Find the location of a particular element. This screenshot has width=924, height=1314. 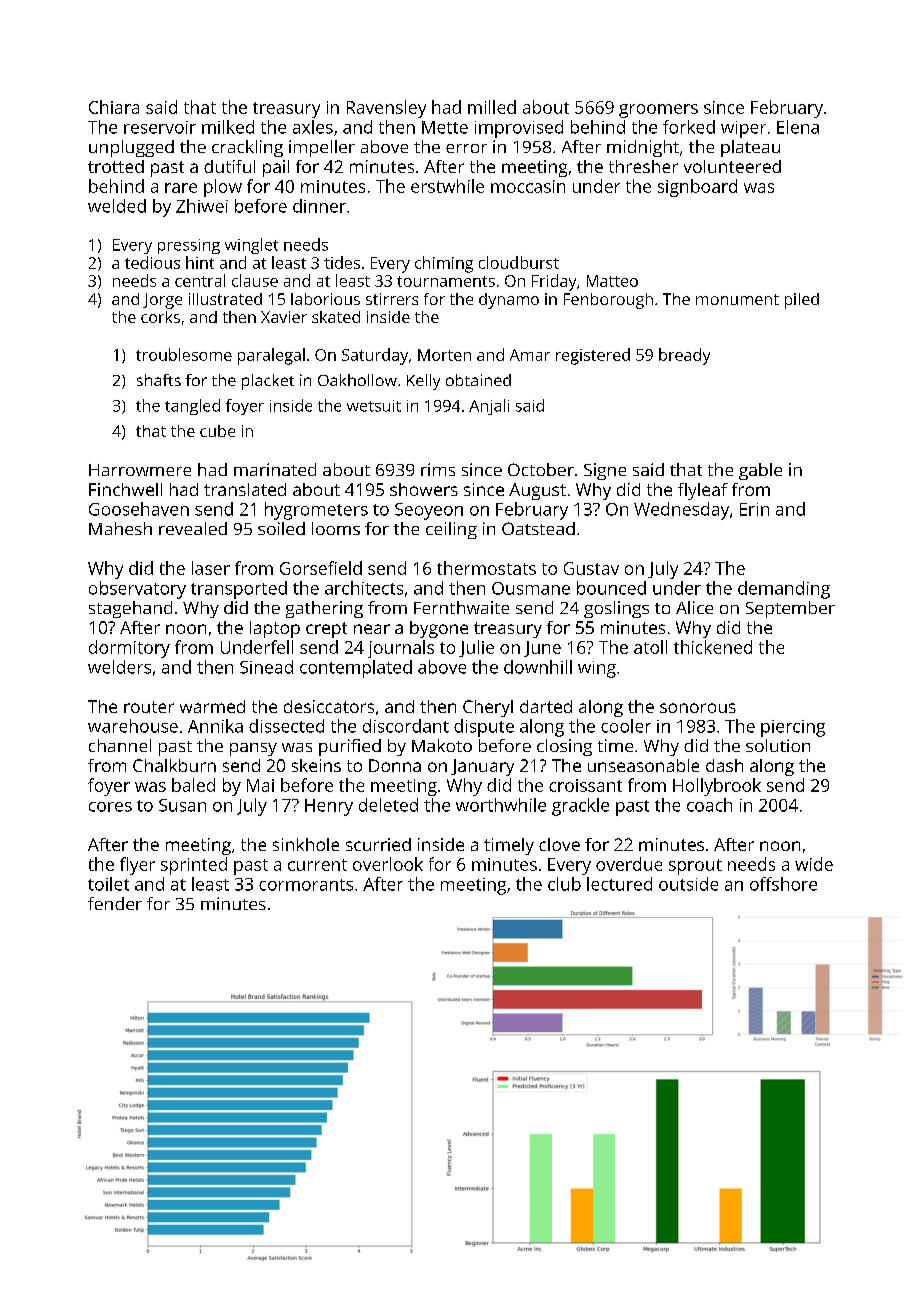

sonorous is located at coordinates (698, 708).
